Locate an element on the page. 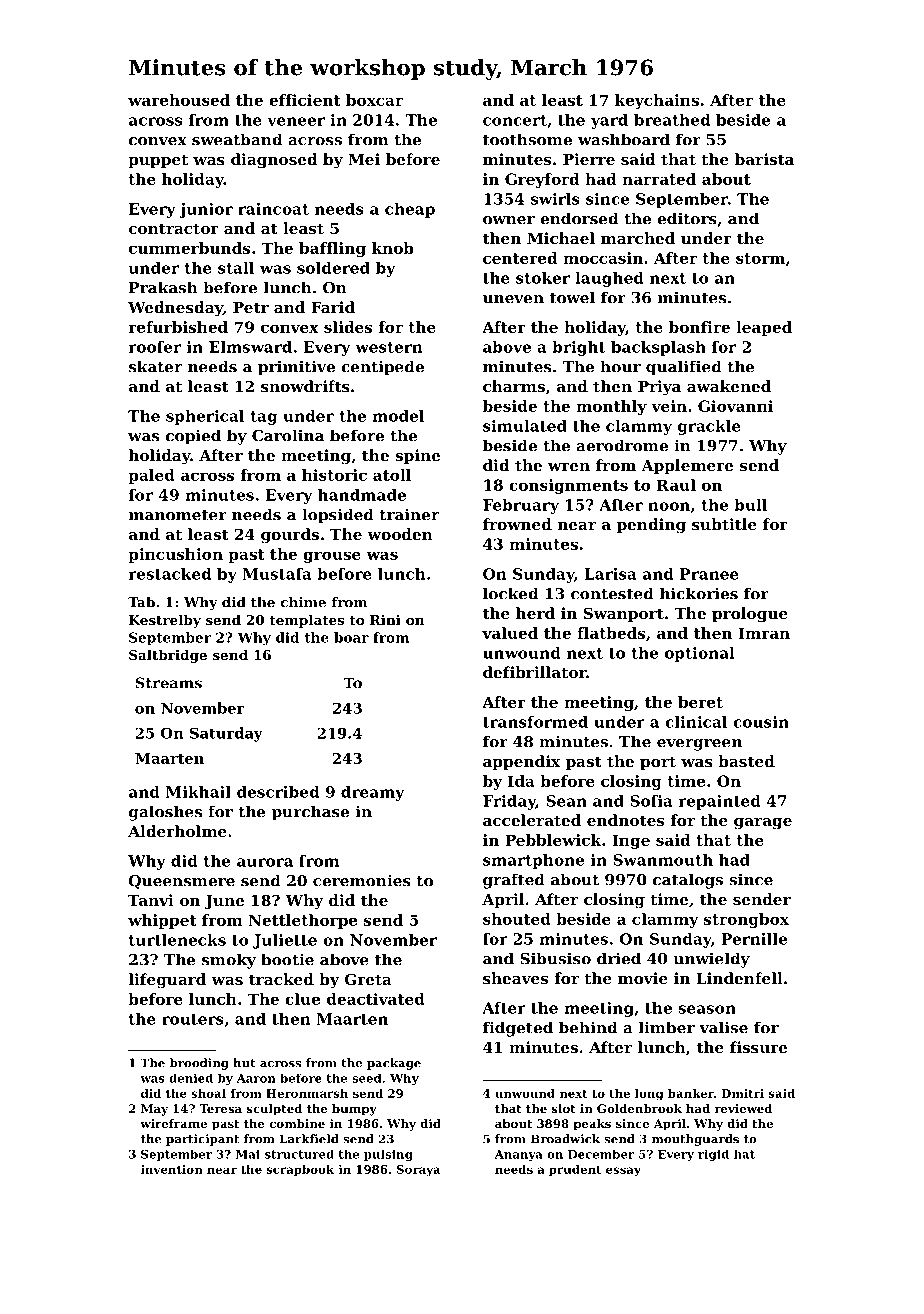 This document has width=924, height=1314. sweatband is located at coordinates (237, 139).
